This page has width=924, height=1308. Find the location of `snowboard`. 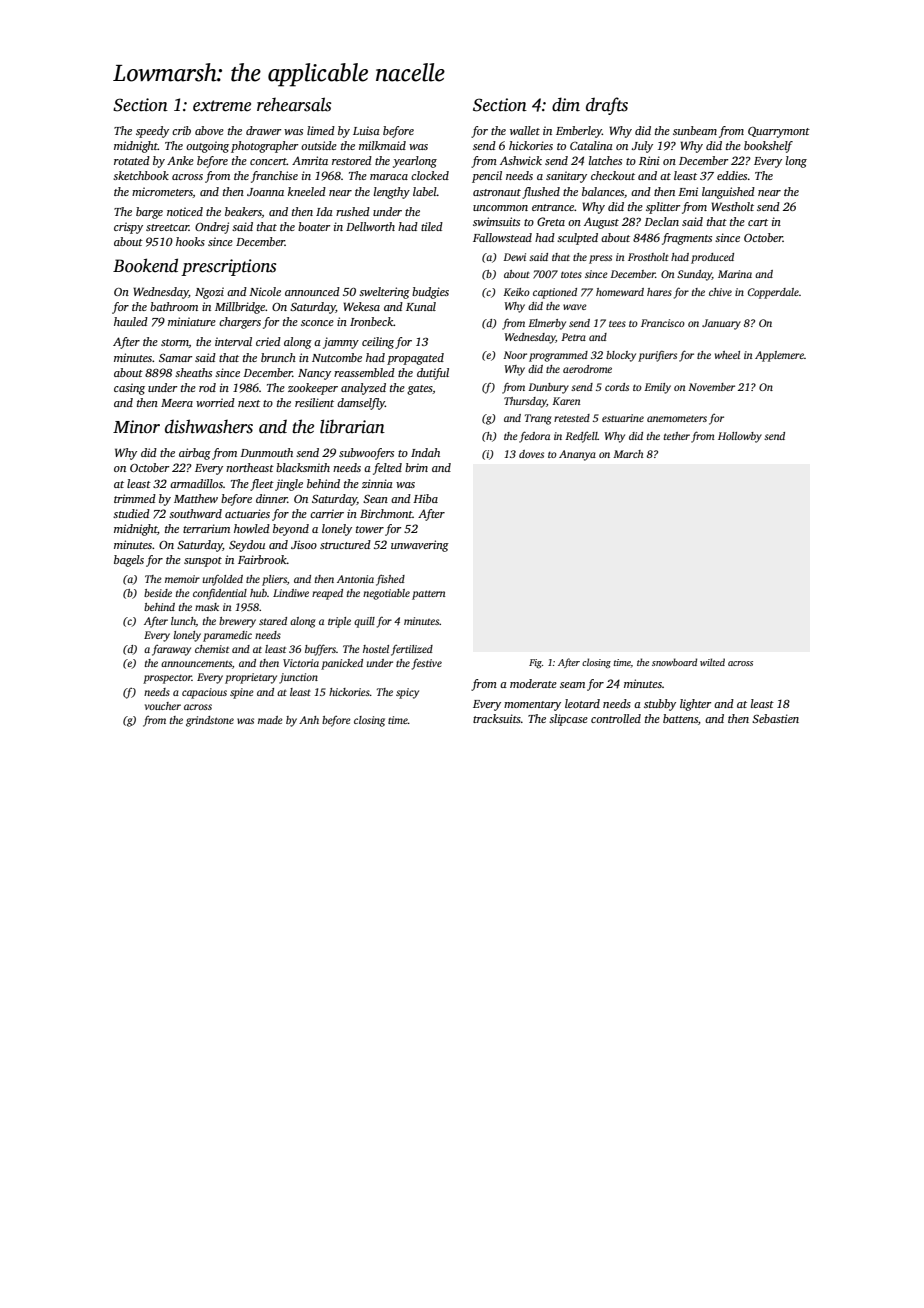

snowboard is located at coordinates (674, 662).
